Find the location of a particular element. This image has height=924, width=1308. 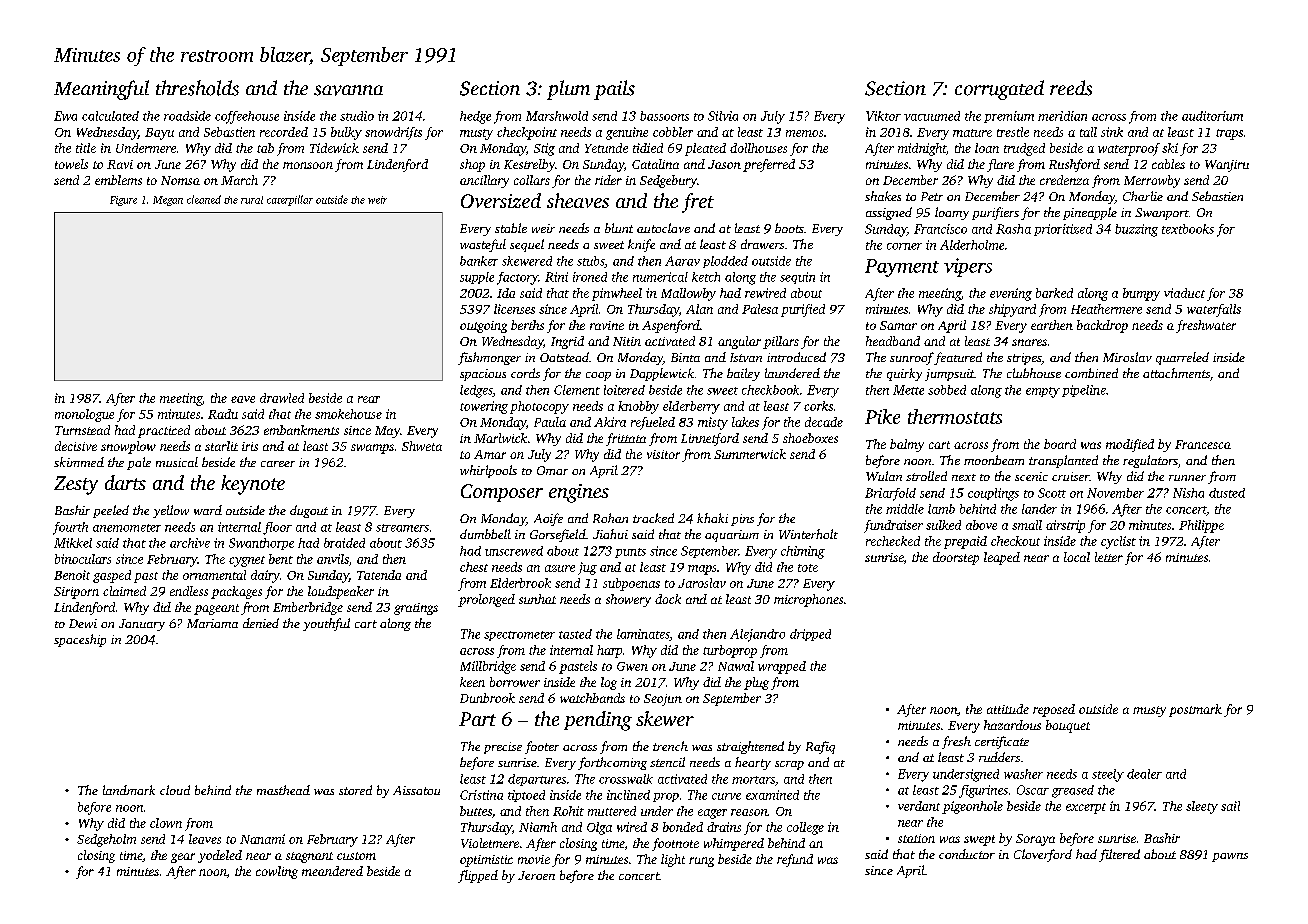

bouquet is located at coordinates (1068, 726).
